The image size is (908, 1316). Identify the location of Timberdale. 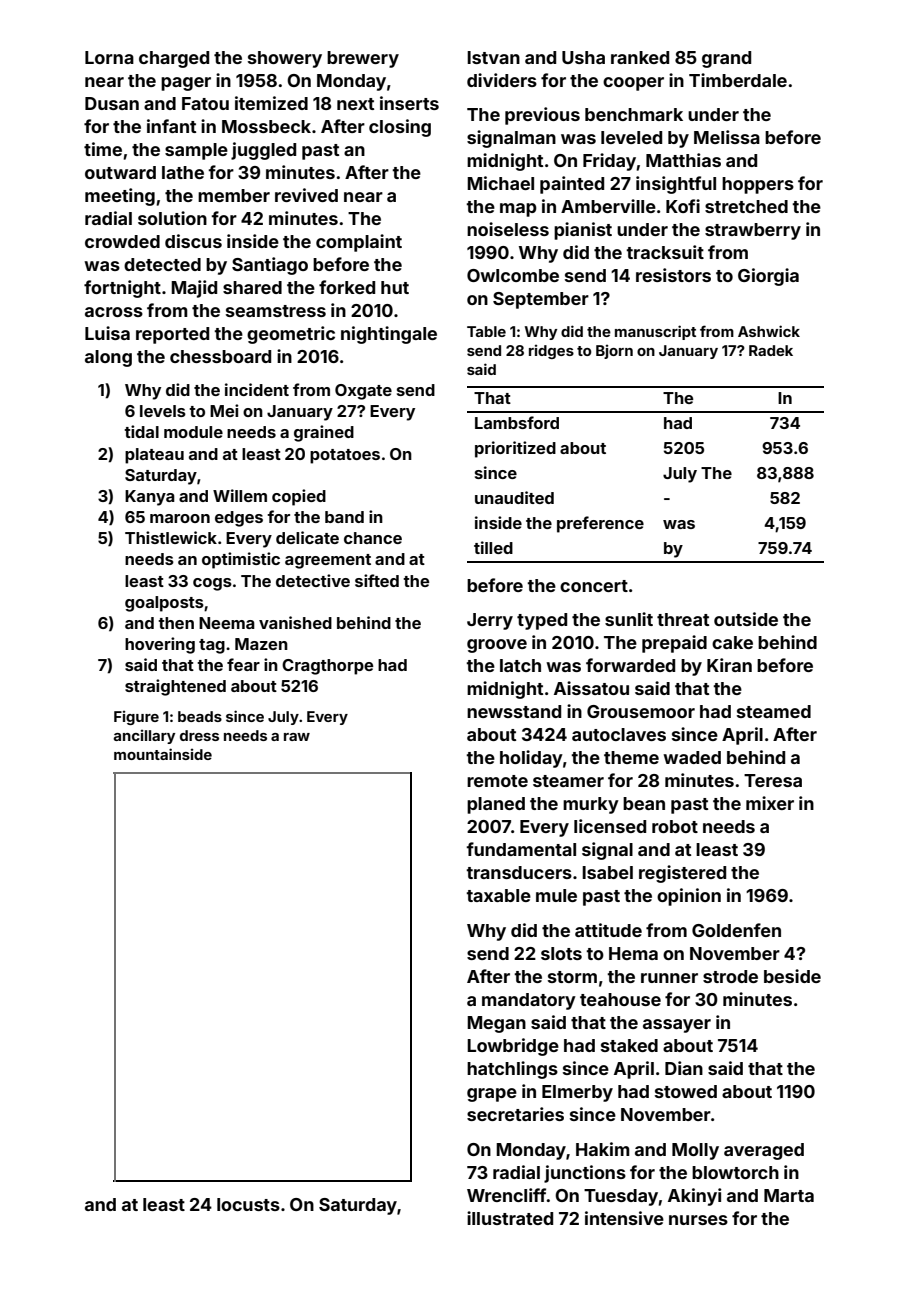
(738, 80).
